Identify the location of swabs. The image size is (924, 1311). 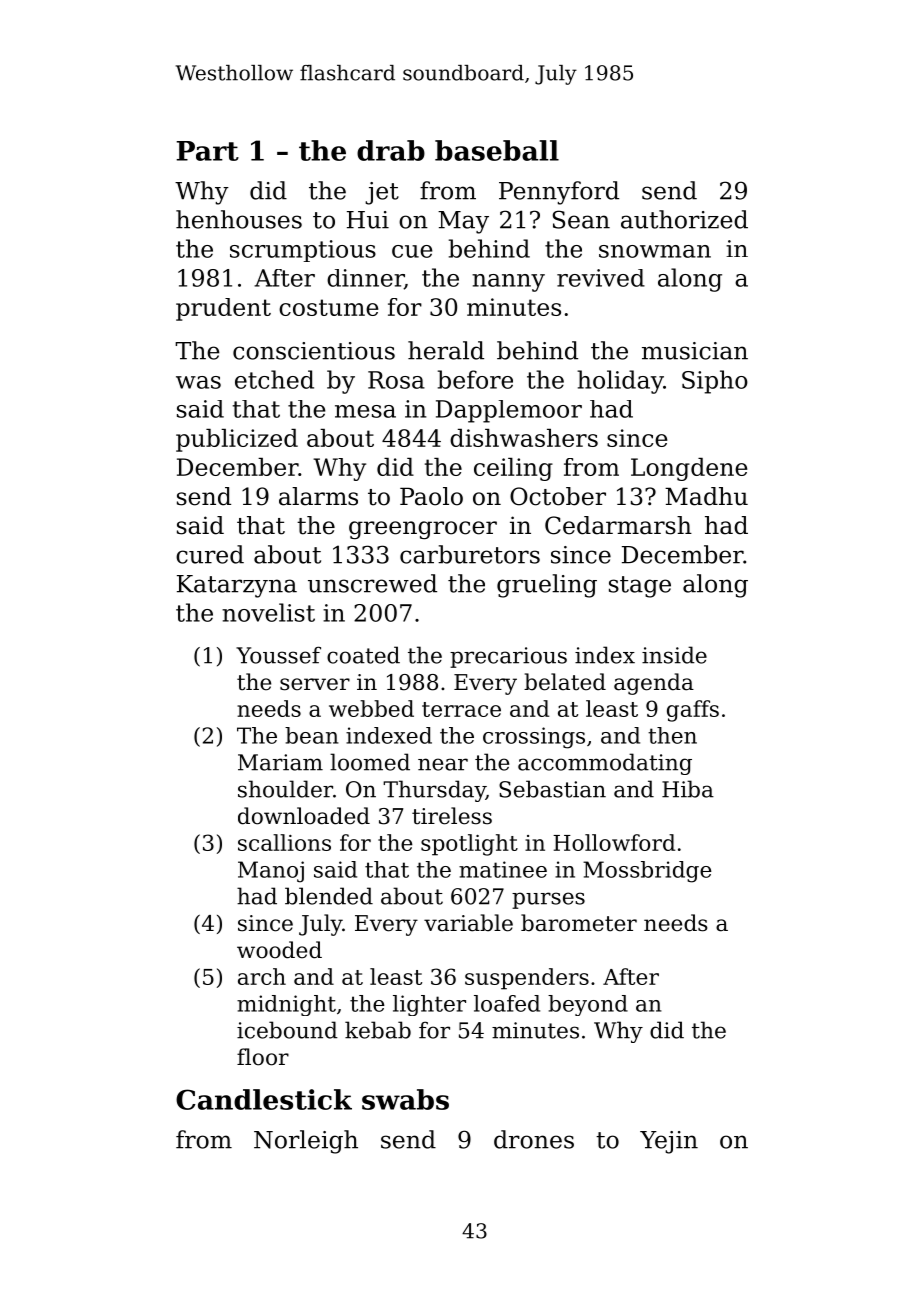
(405, 1099).
